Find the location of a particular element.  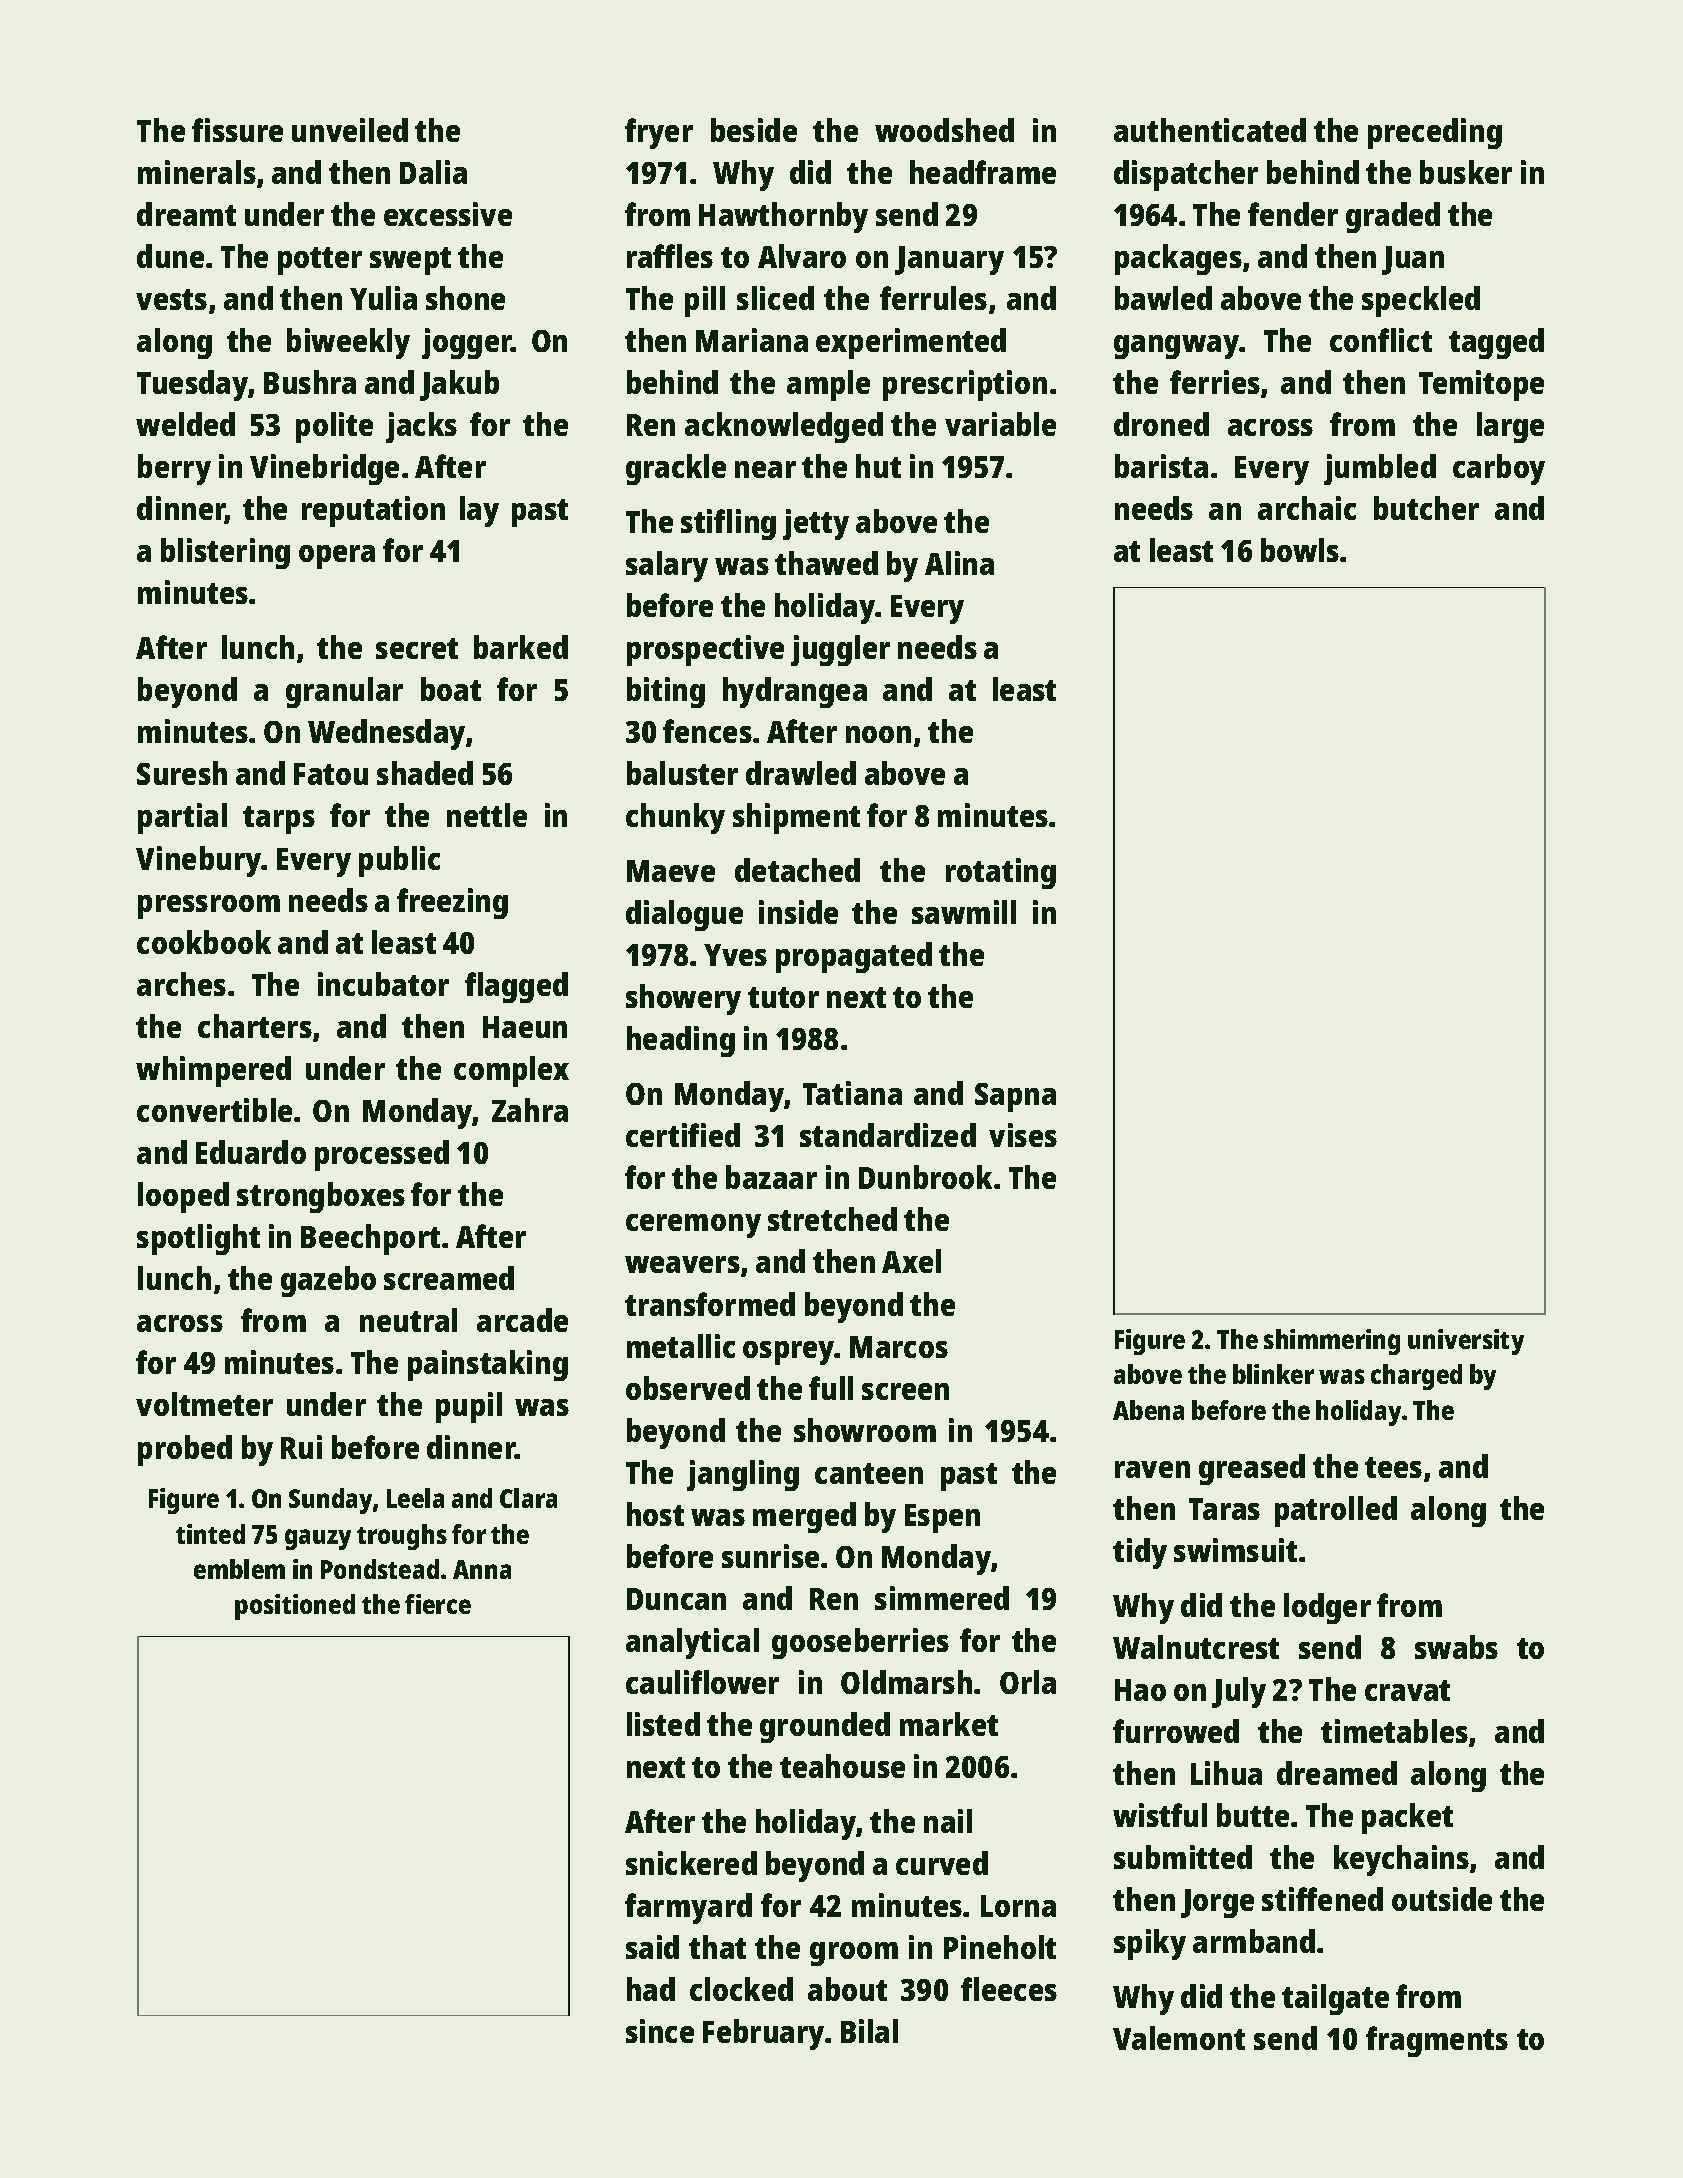

positioned is located at coordinates (295, 1607).
